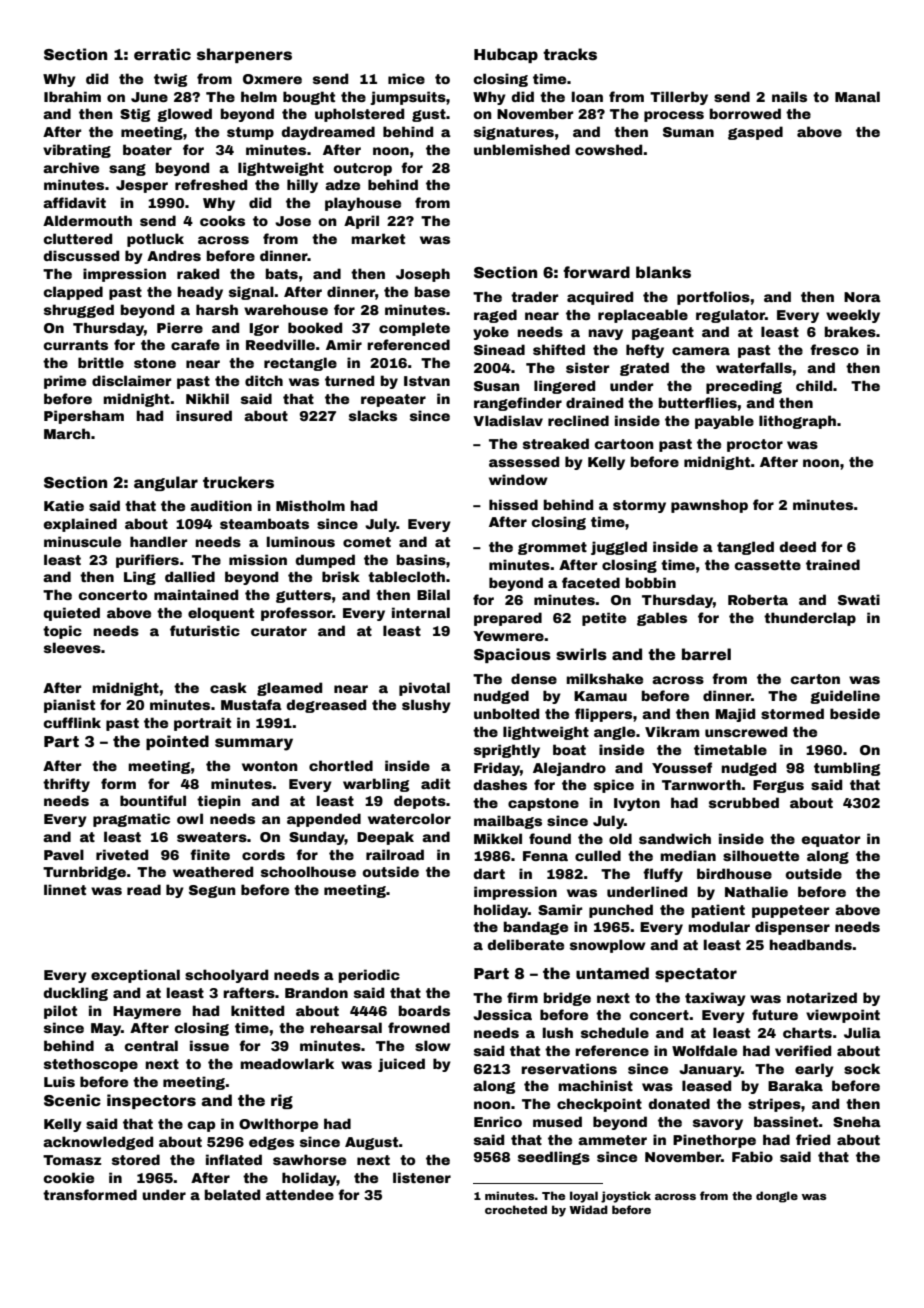  What do you see at coordinates (244, 55) in the screenshot?
I see `sharpeners` at bounding box center [244, 55].
